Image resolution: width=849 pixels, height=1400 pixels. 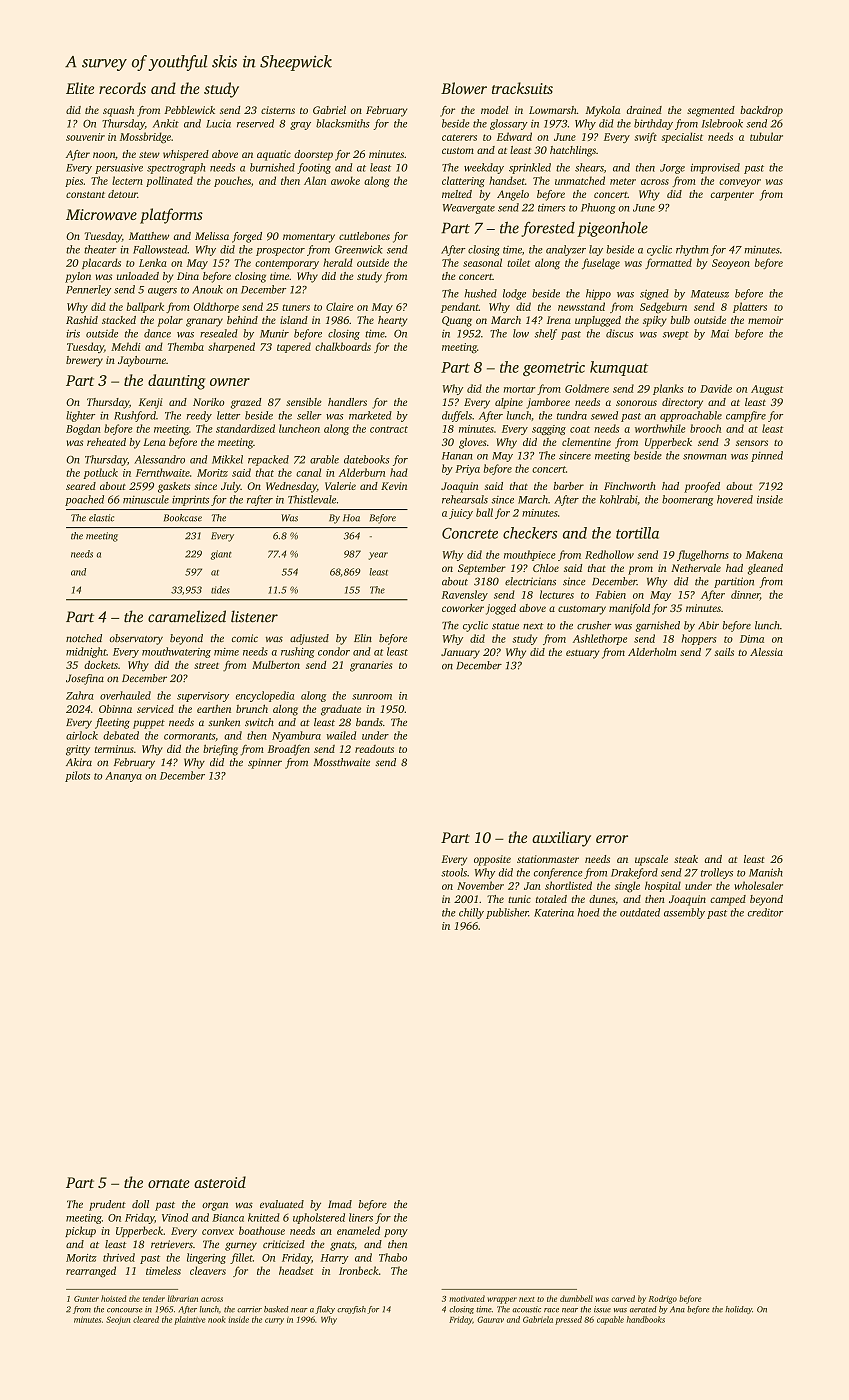 What do you see at coordinates (226, 652) in the screenshot?
I see `mime` at bounding box center [226, 652].
